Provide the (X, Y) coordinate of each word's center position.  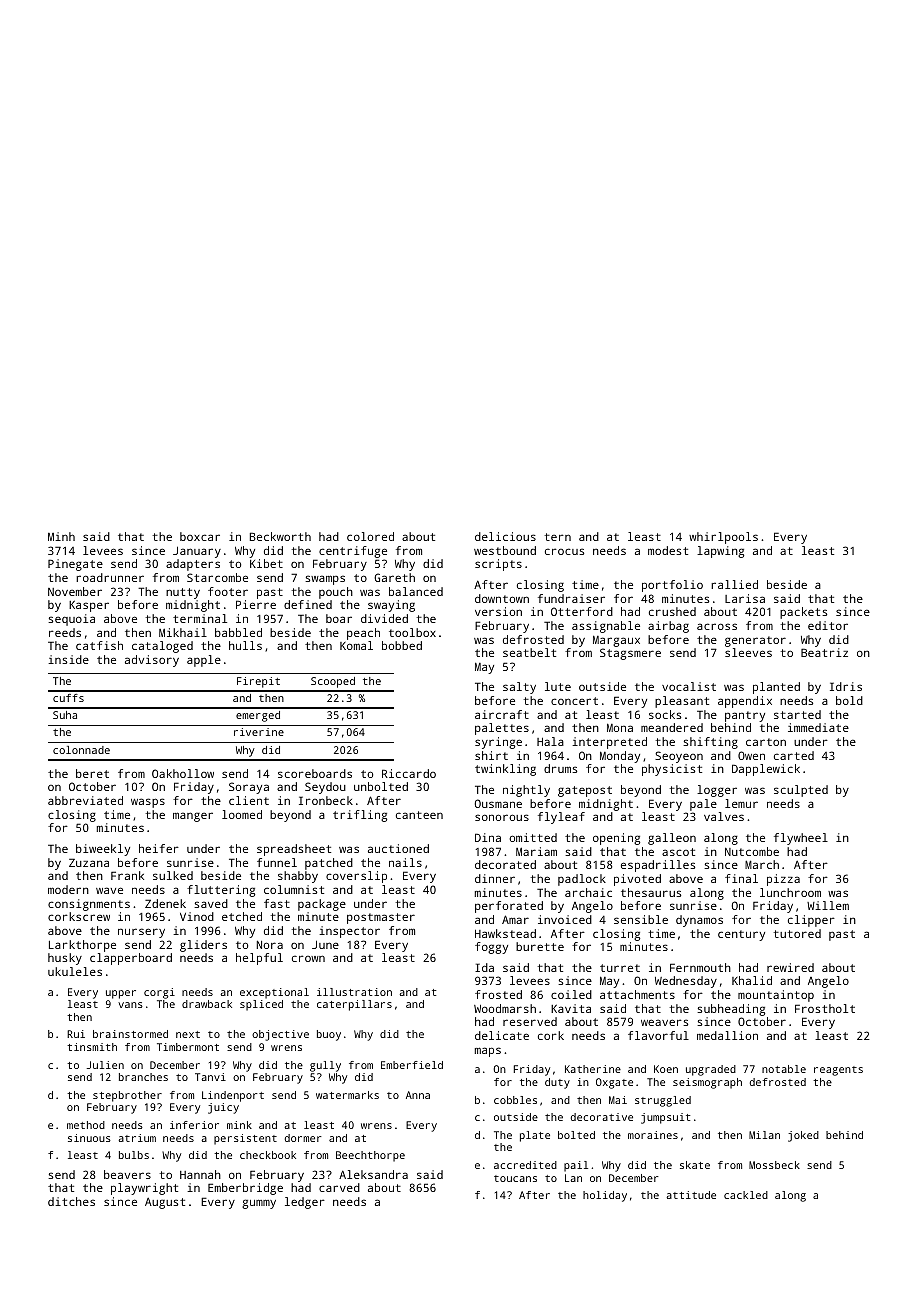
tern (557, 537)
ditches (71, 1201)
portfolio (672, 586)
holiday (605, 1196)
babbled (238, 632)
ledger (305, 1203)
